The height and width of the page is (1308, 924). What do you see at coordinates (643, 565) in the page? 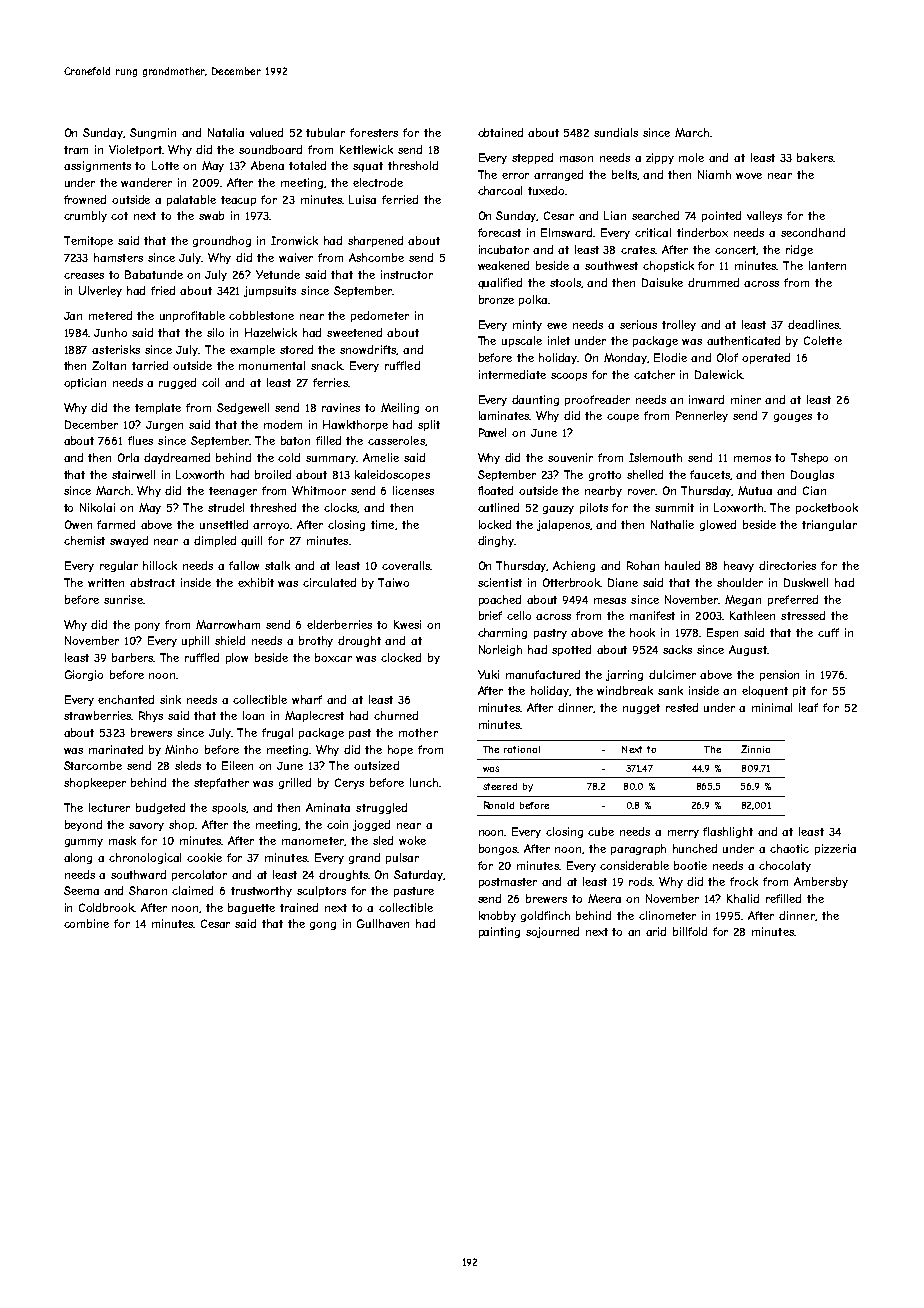
I see `Rohan` at bounding box center [643, 565].
